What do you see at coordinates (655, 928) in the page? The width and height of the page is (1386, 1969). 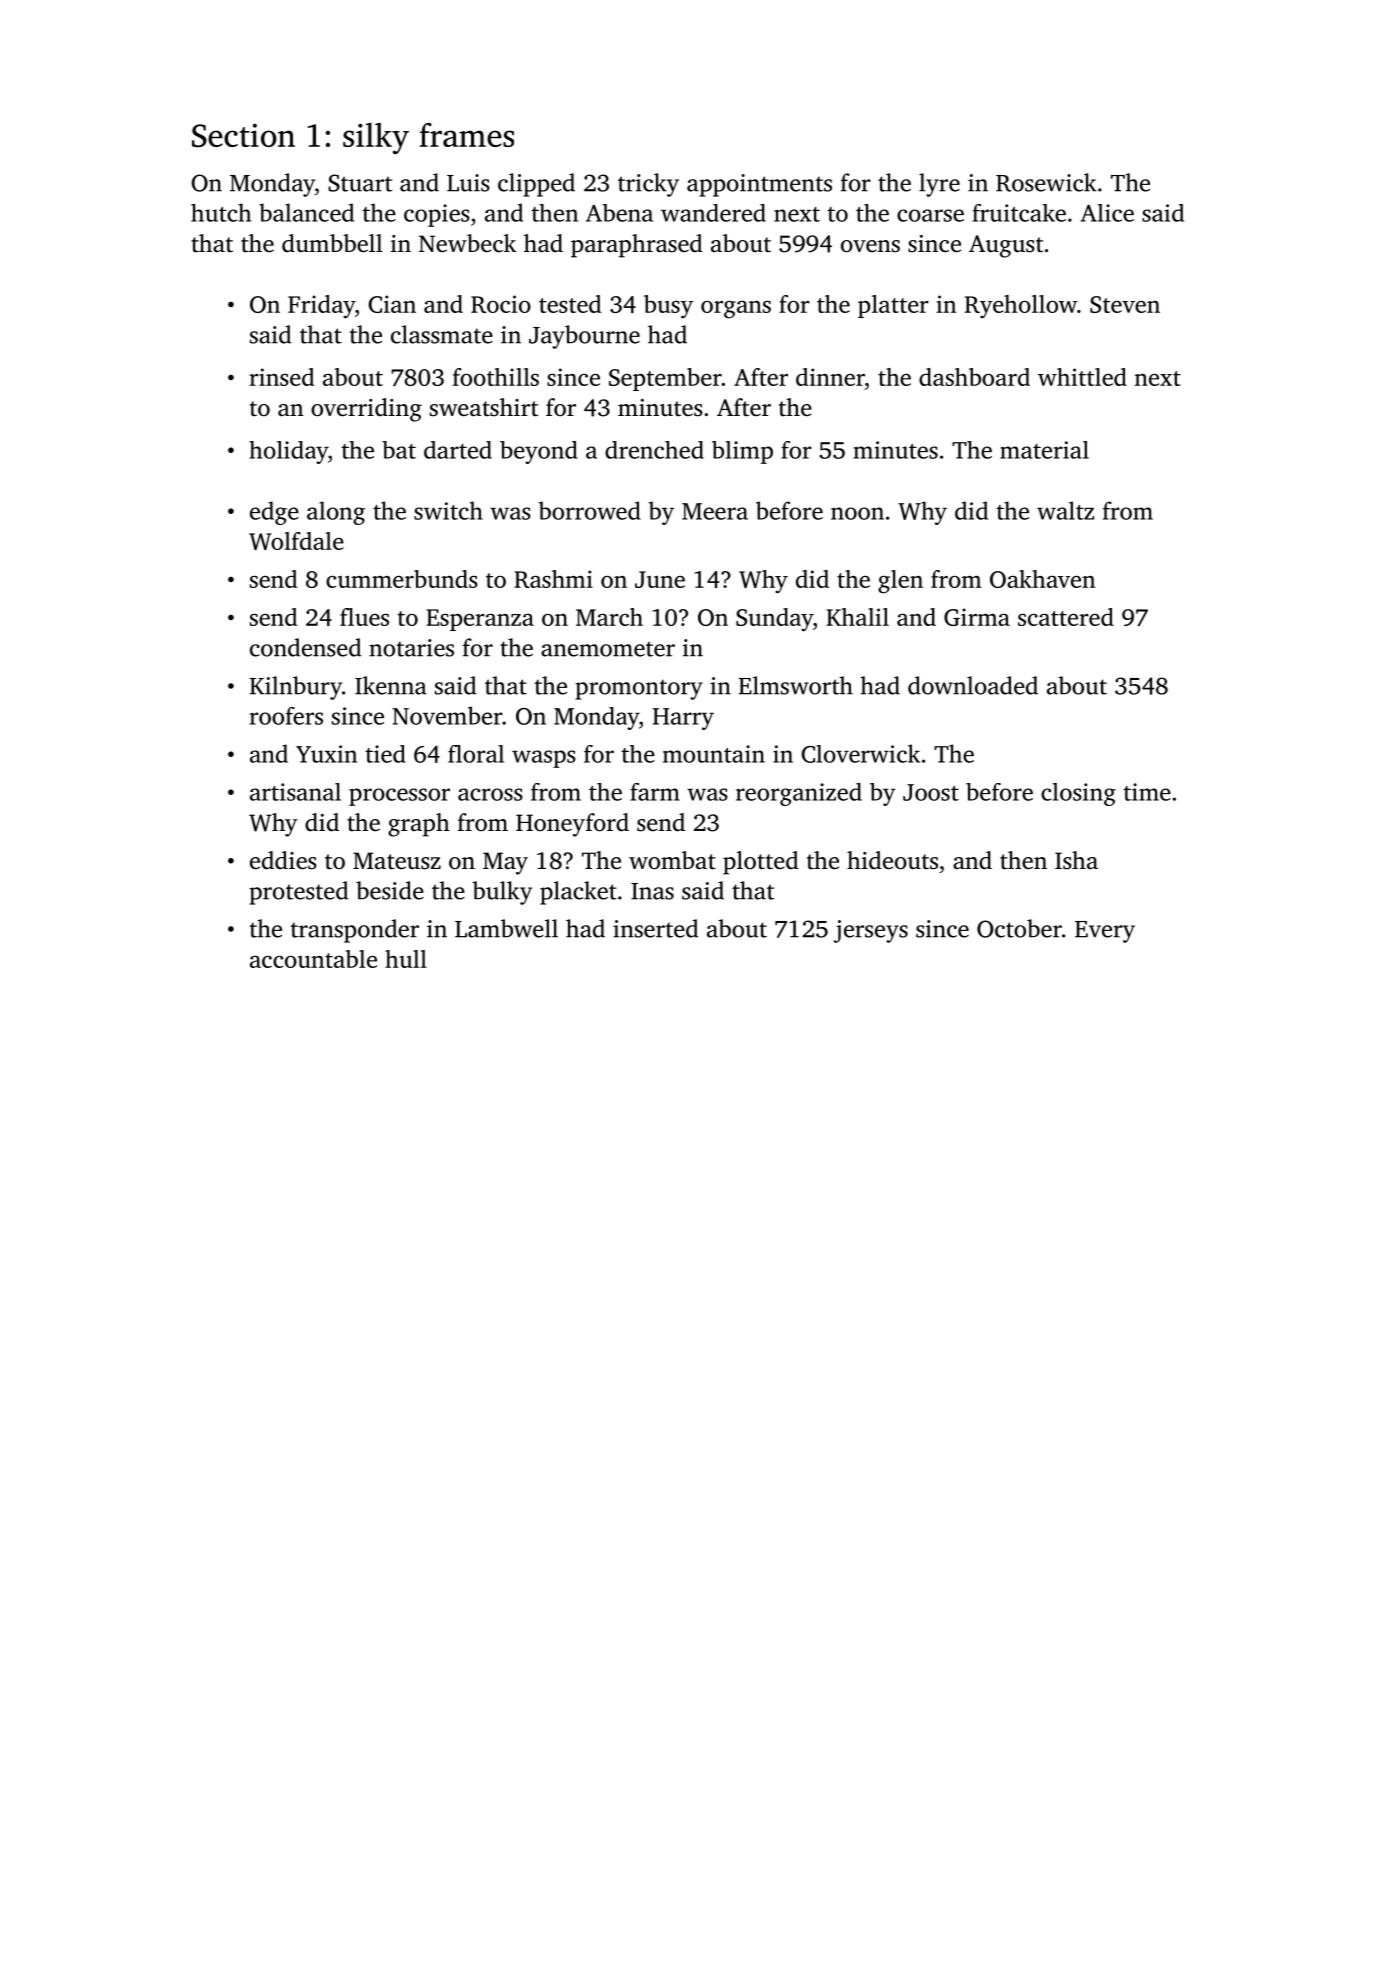 I see `inserted` at bounding box center [655, 928].
